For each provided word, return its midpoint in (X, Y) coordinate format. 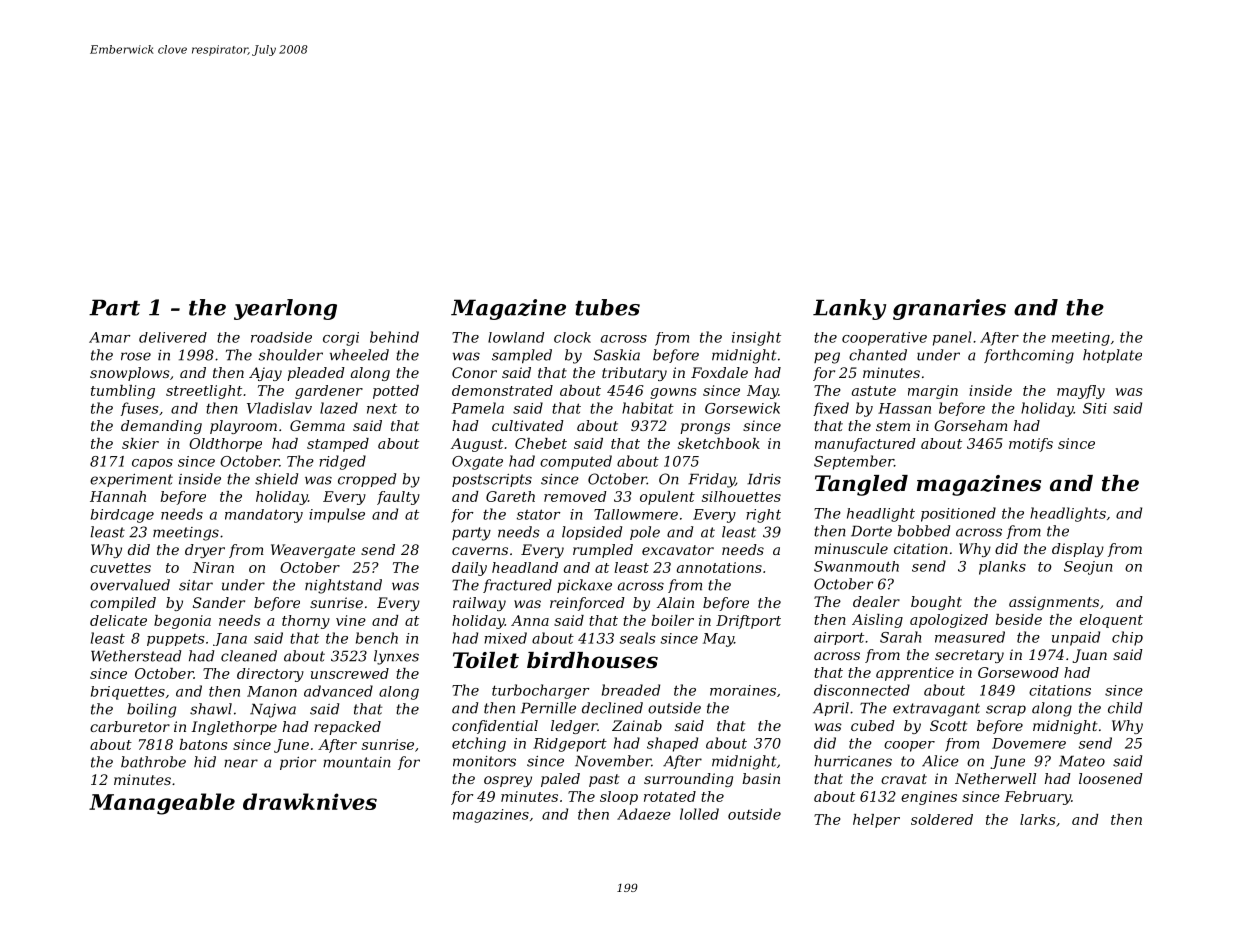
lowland (516, 337)
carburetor (130, 726)
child (1125, 708)
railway (479, 604)
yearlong (285, 309)
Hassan (904, 408)
